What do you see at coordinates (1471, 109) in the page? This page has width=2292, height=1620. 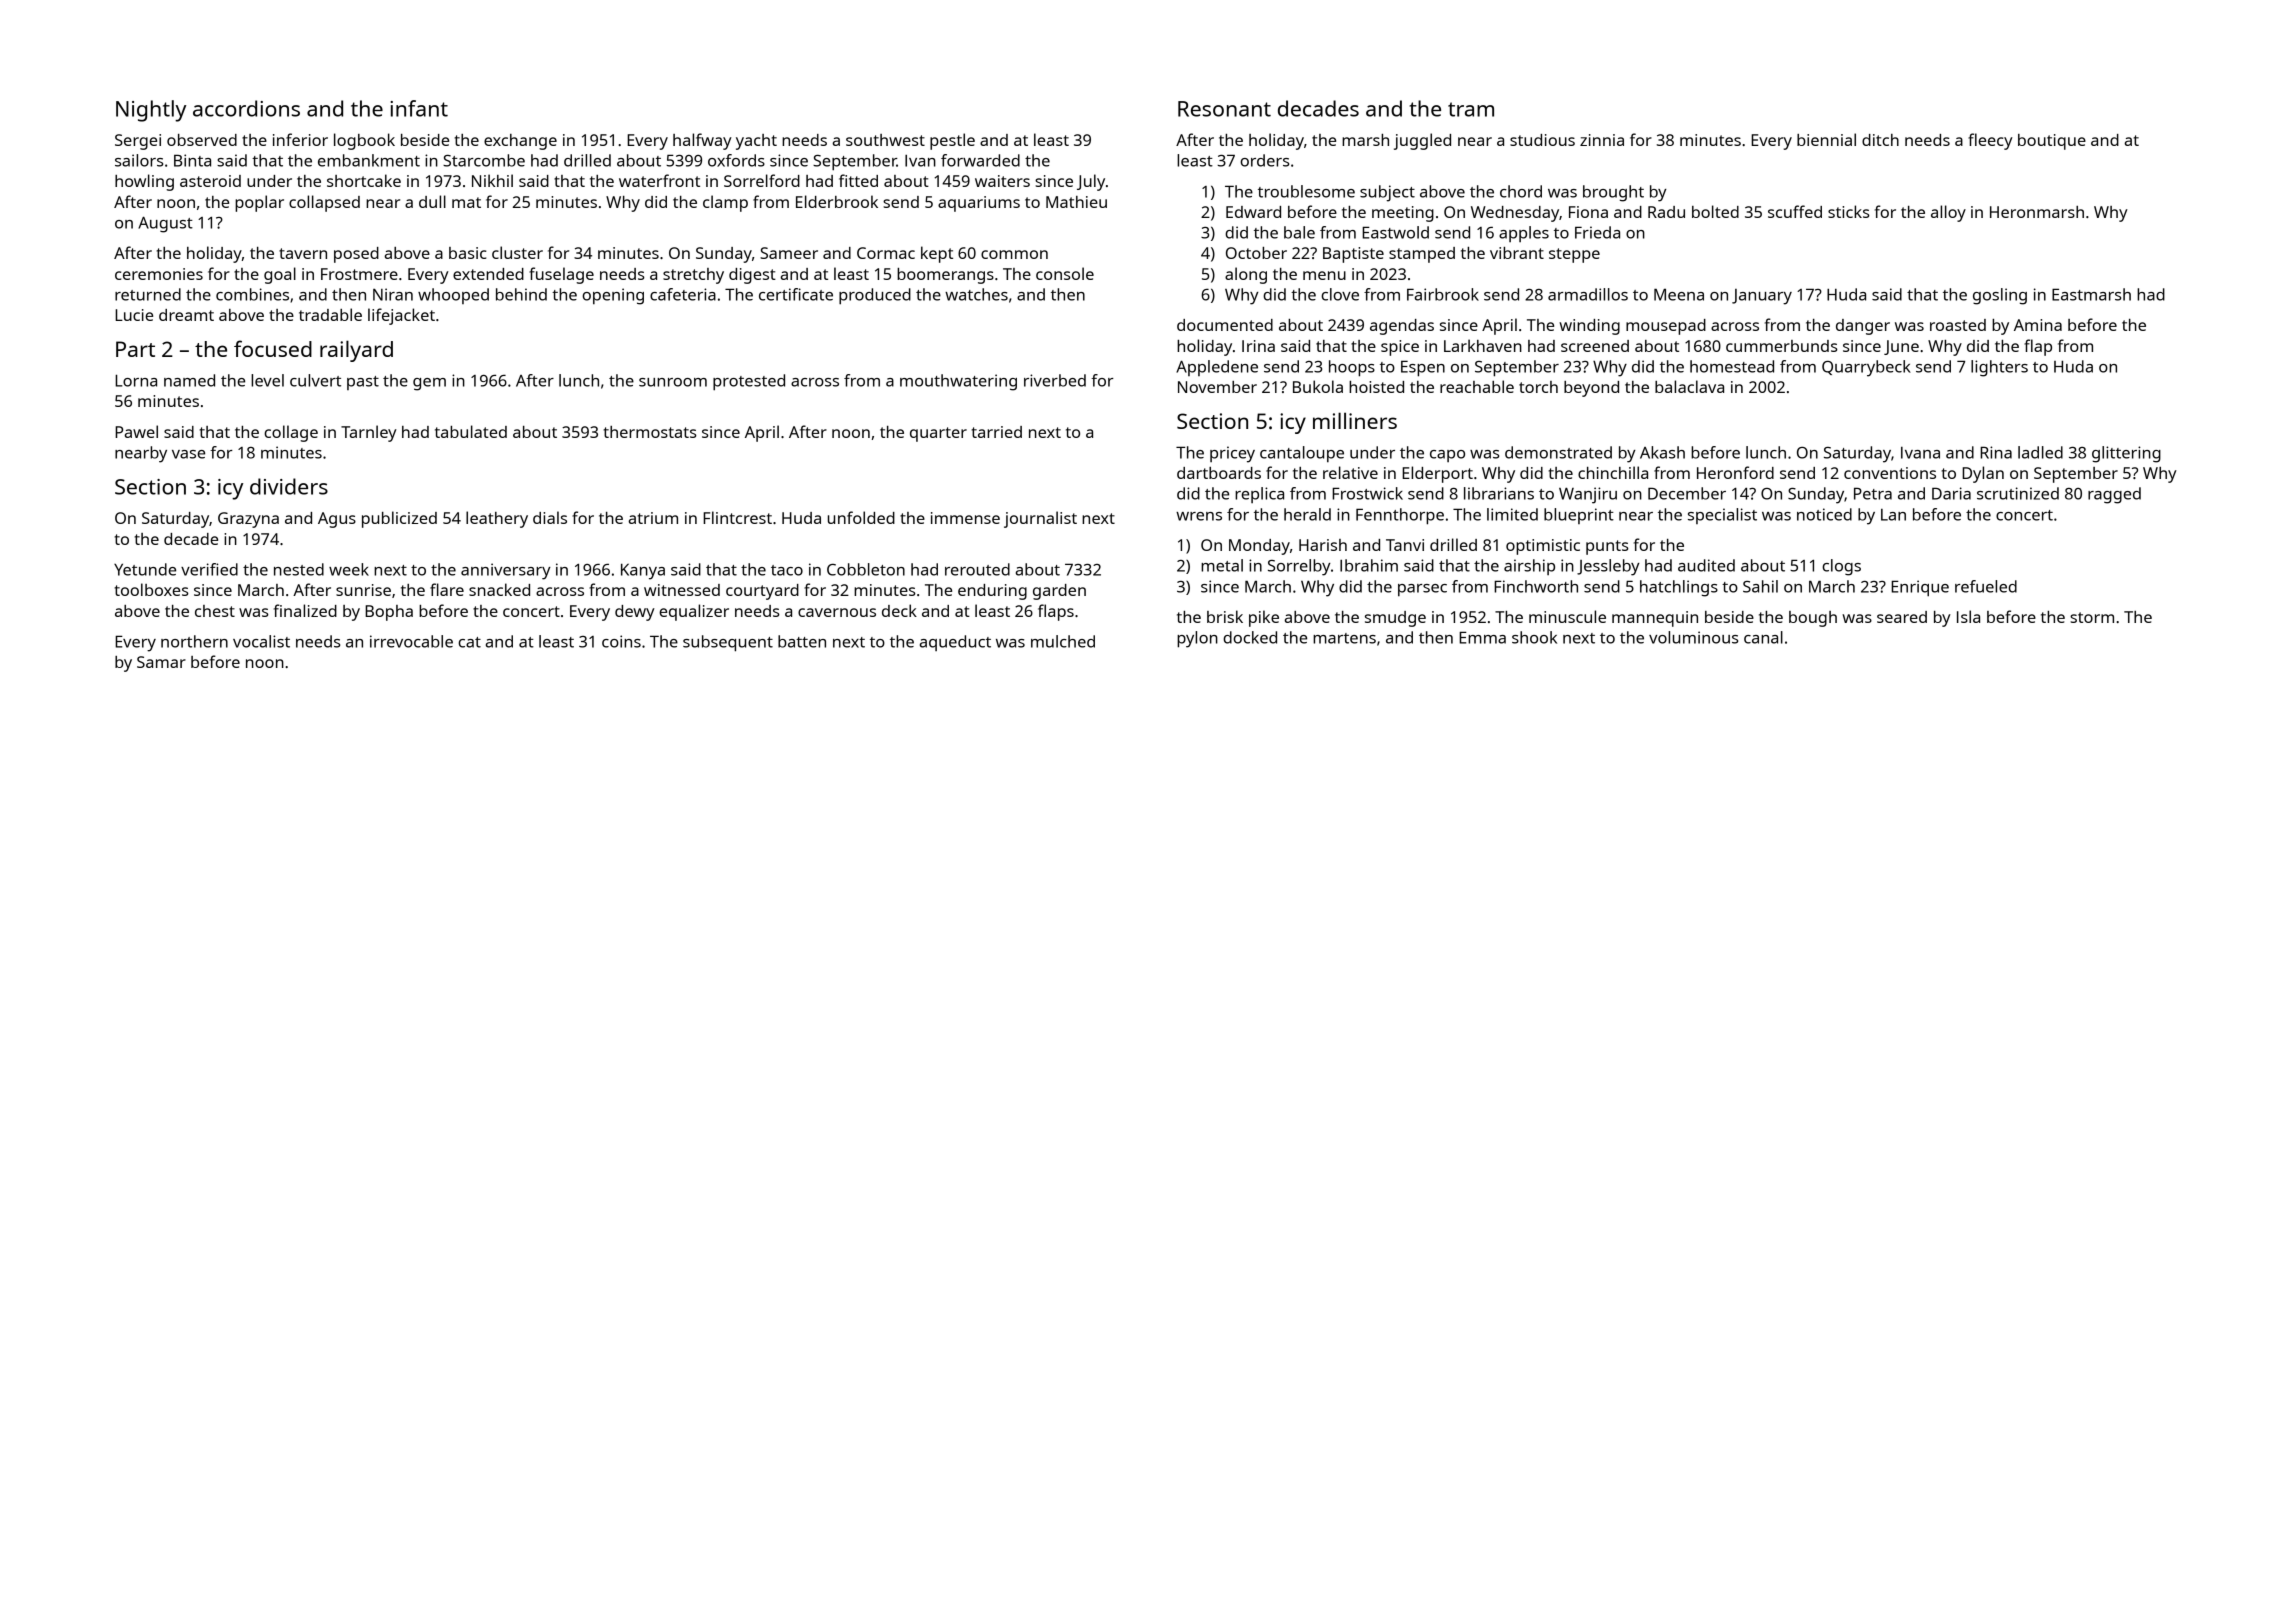 I see `tram` at bounding box center [1471, 109].
